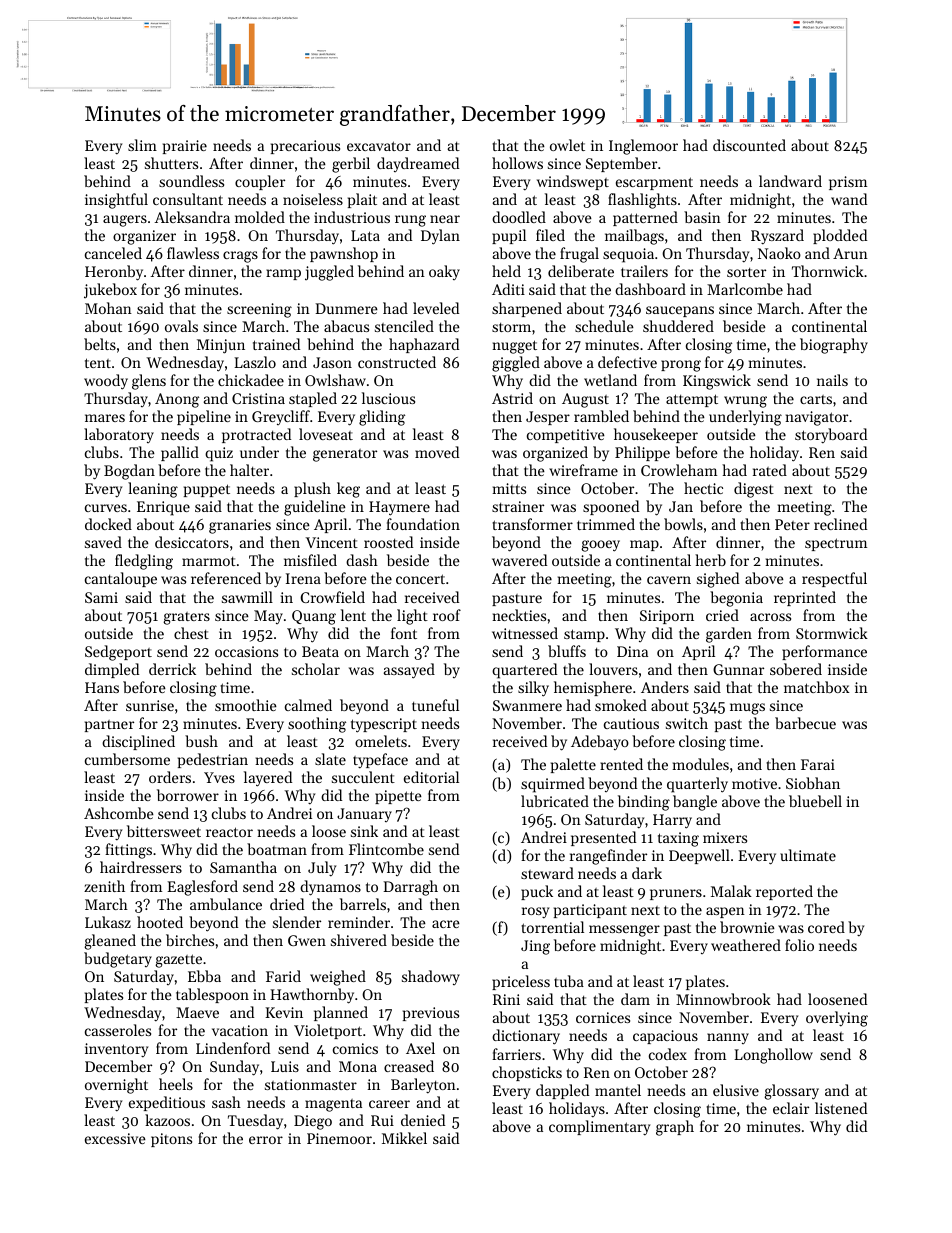  What do you see at coordinates (418, 164) in the image?
I see `daydreamed` at bounding box center [418, 164].
